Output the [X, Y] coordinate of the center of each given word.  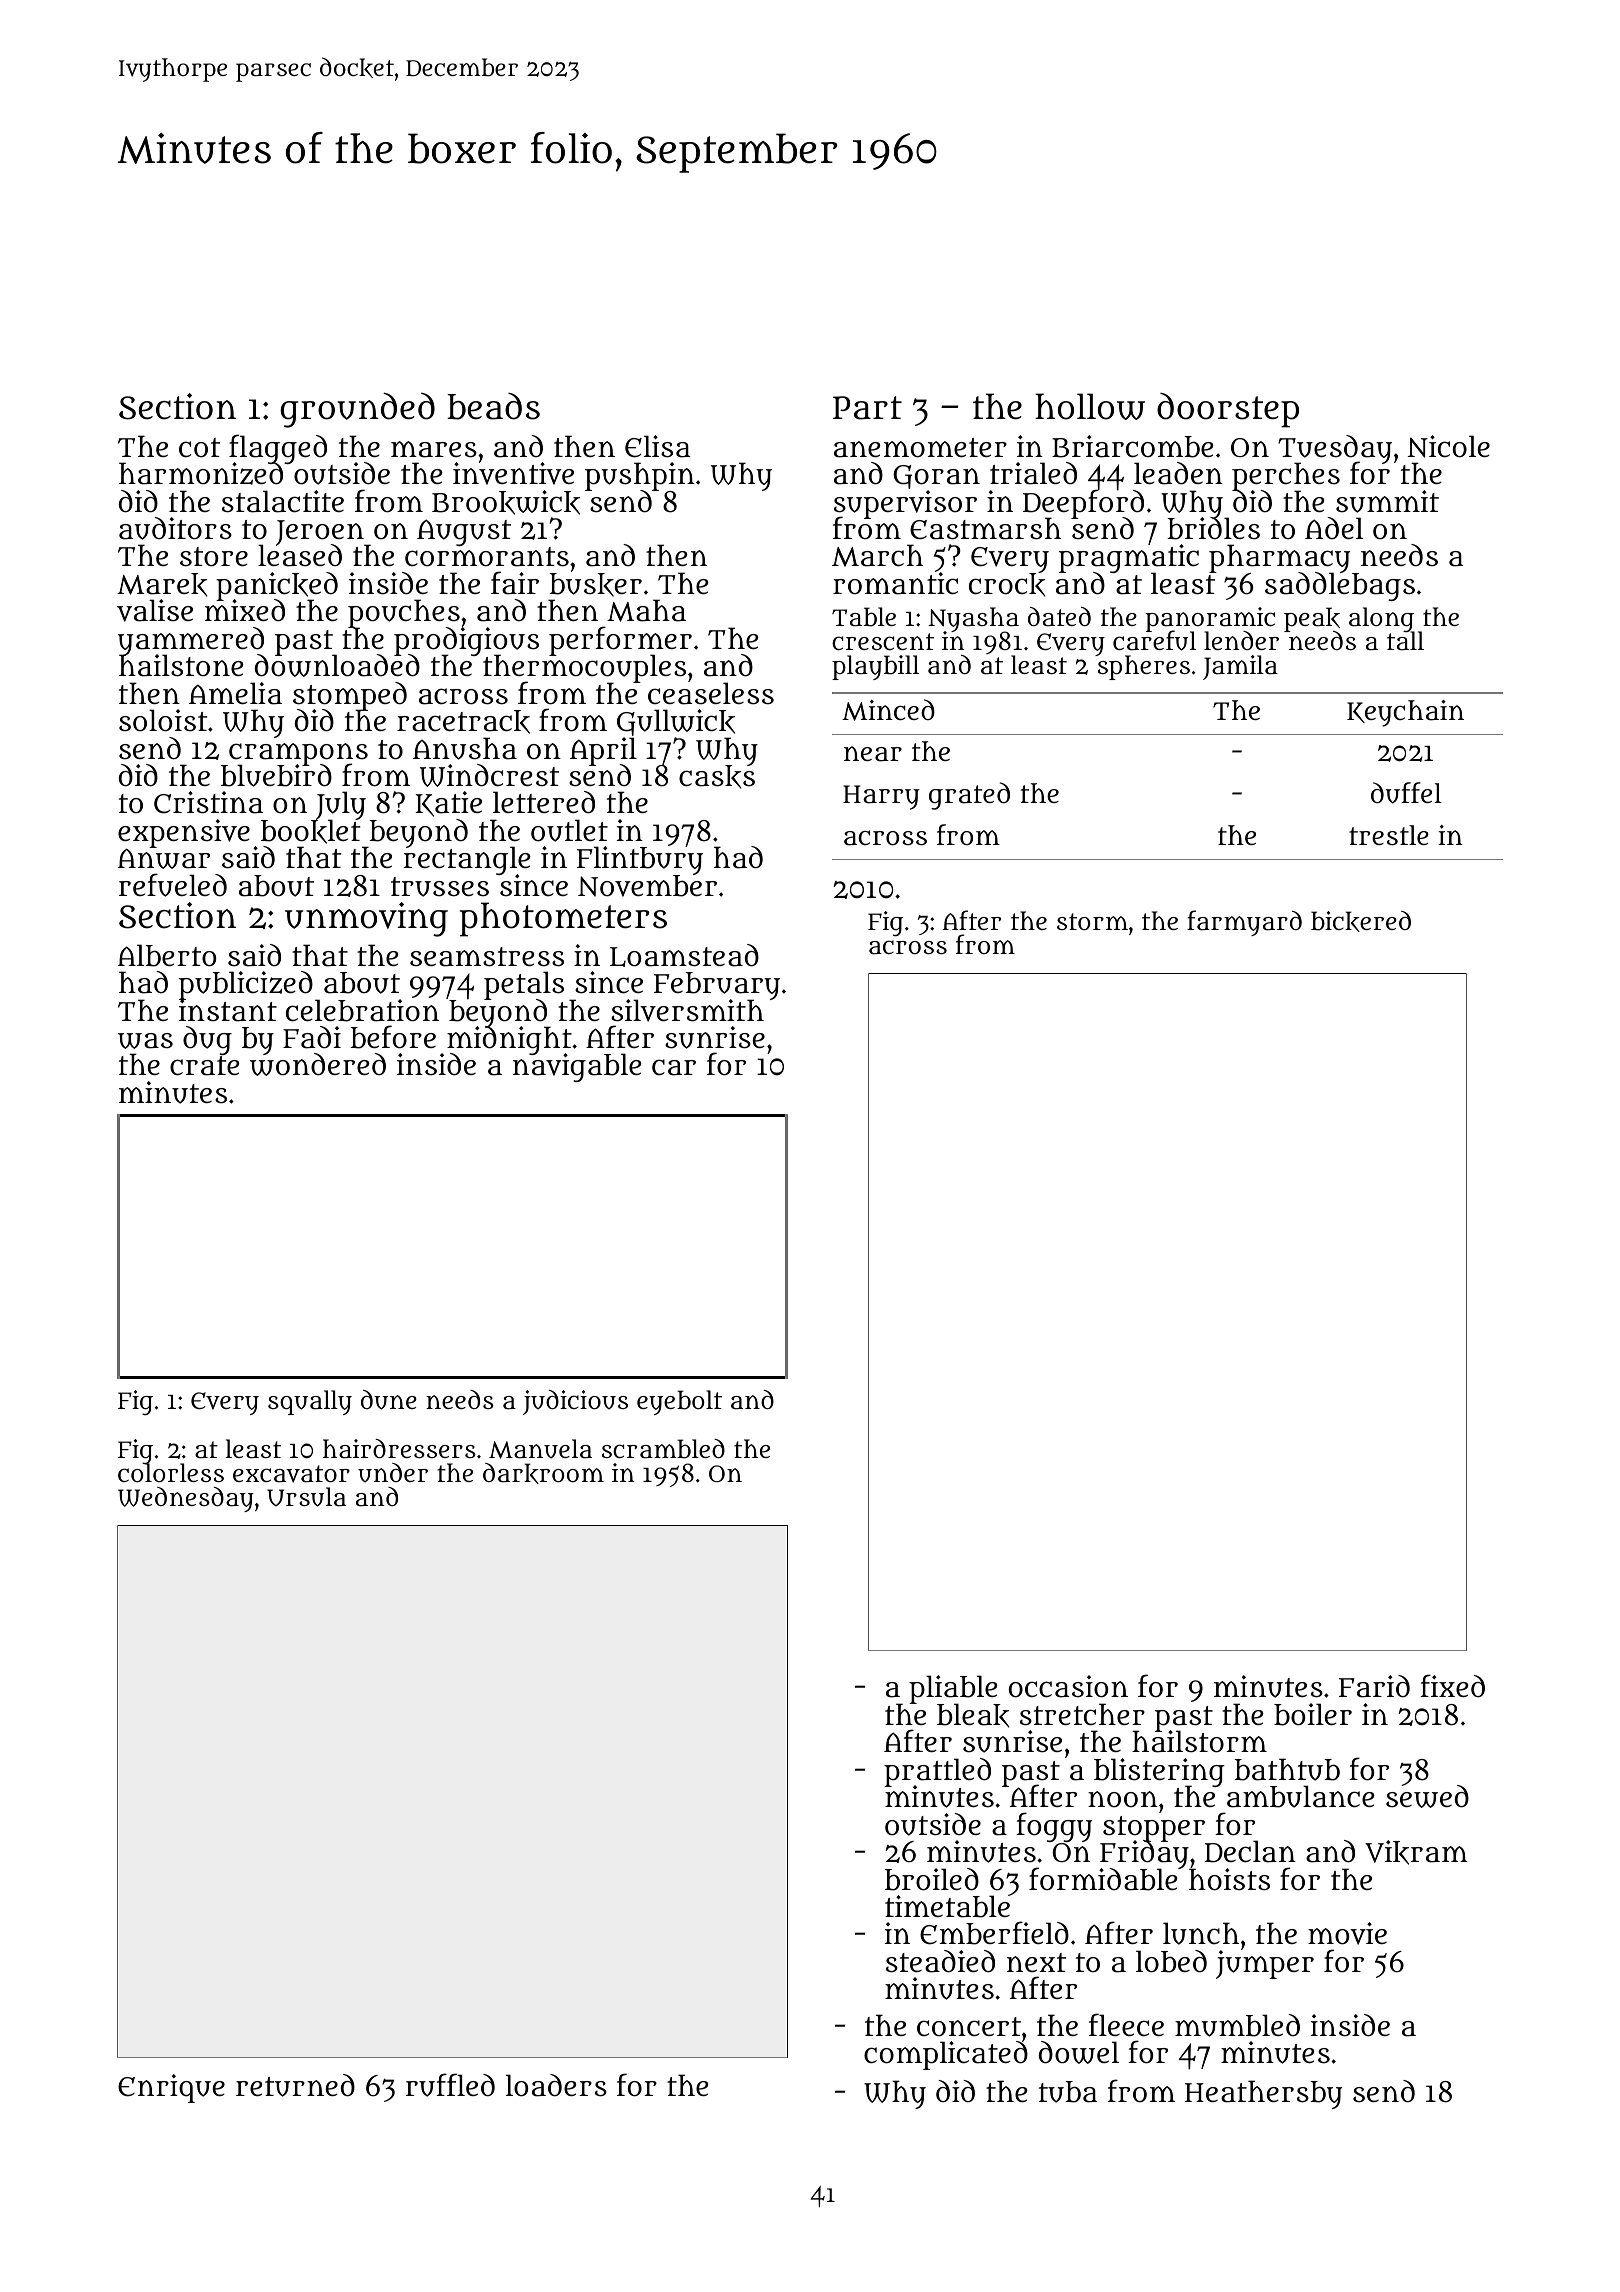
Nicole [1449, 446]
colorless [171, 1473]
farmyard [1244, 923]
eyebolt [679, 1402]
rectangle [467, 861]
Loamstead [684, 955]
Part [867, 408]
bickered [1361, 921]
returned [295, 2085]
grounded [357, 410]
